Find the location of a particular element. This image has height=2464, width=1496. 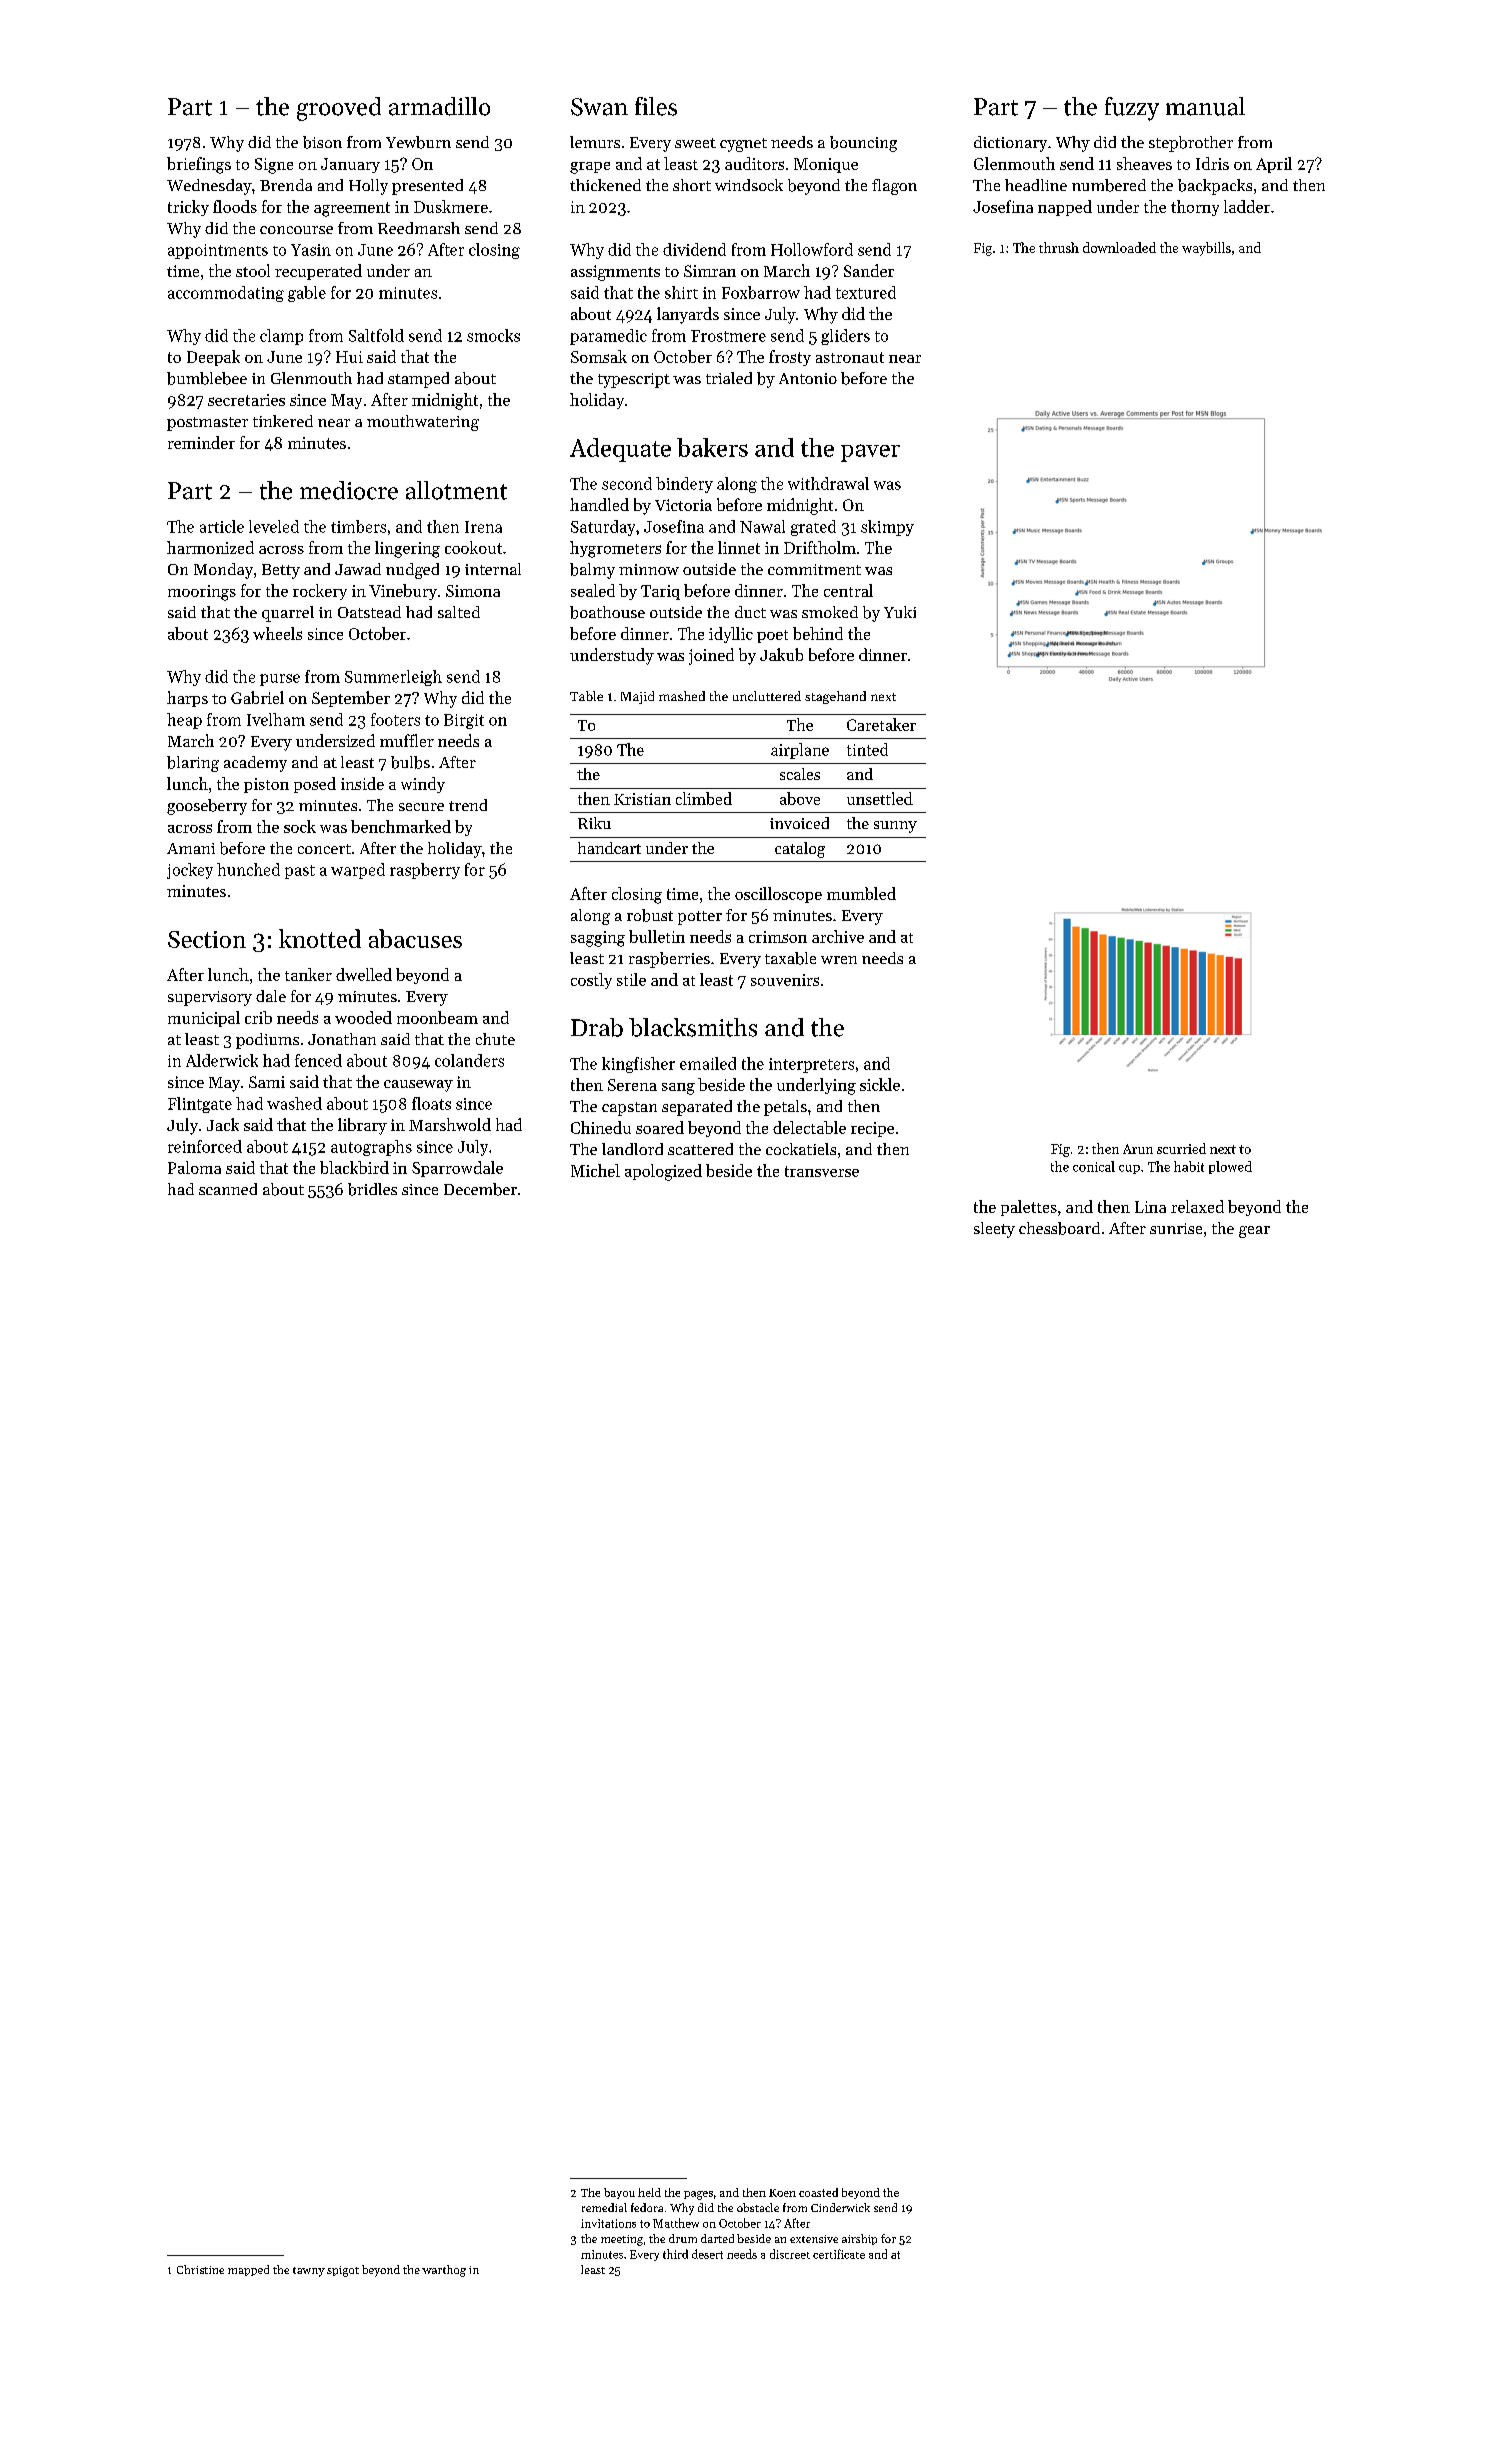

moorings is located at coordinates (202, 593).
